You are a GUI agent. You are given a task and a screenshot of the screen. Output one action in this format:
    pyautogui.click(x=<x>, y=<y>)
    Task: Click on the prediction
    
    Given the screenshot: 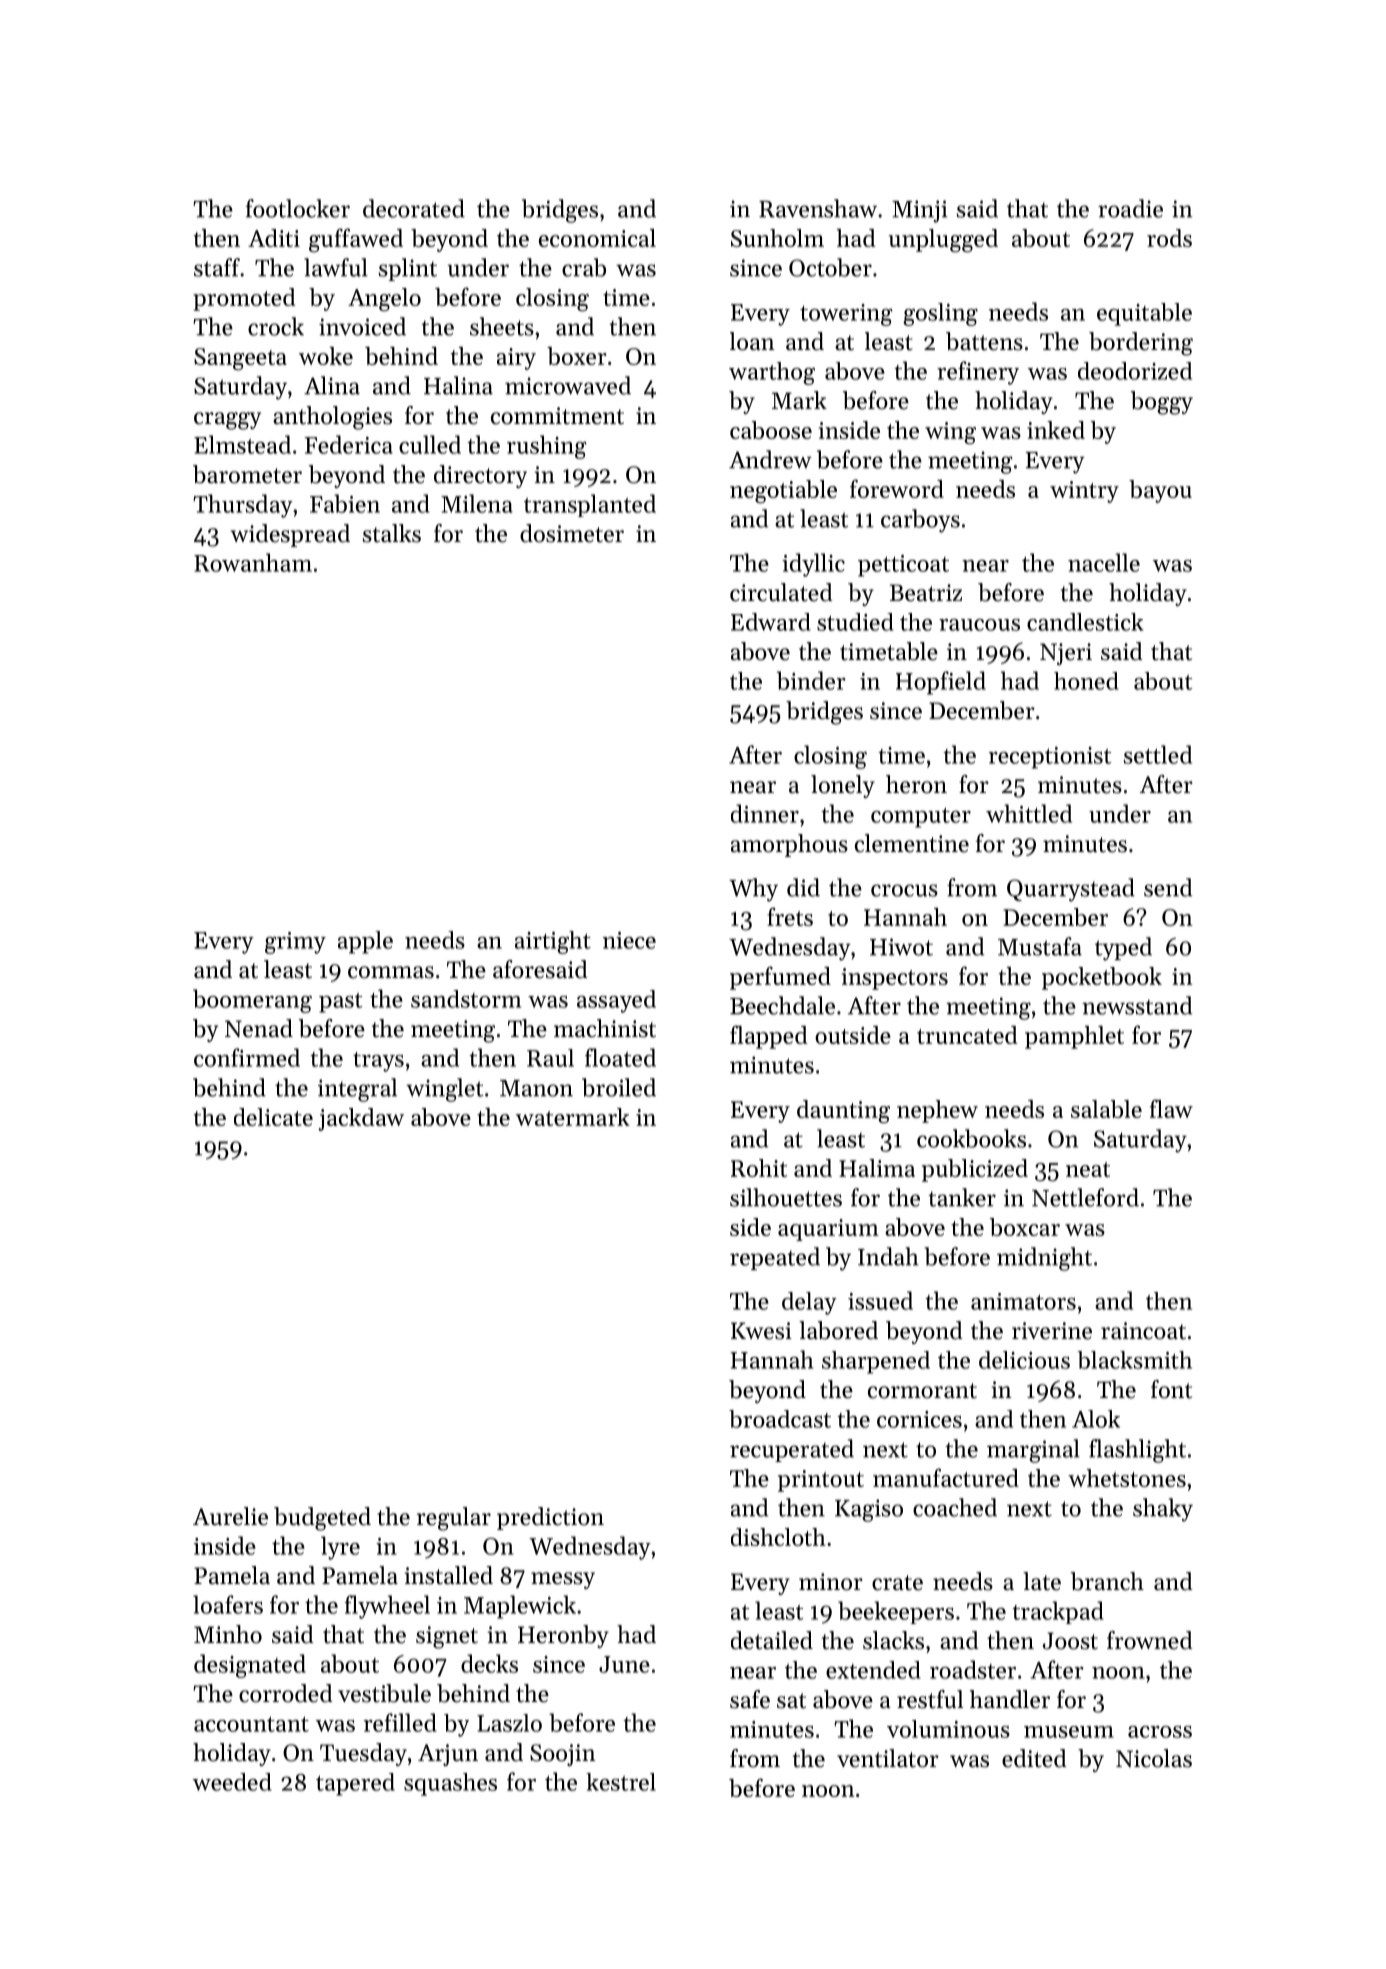 What is the action you would take?
    pyautogui.click(x=550, y=1518)
